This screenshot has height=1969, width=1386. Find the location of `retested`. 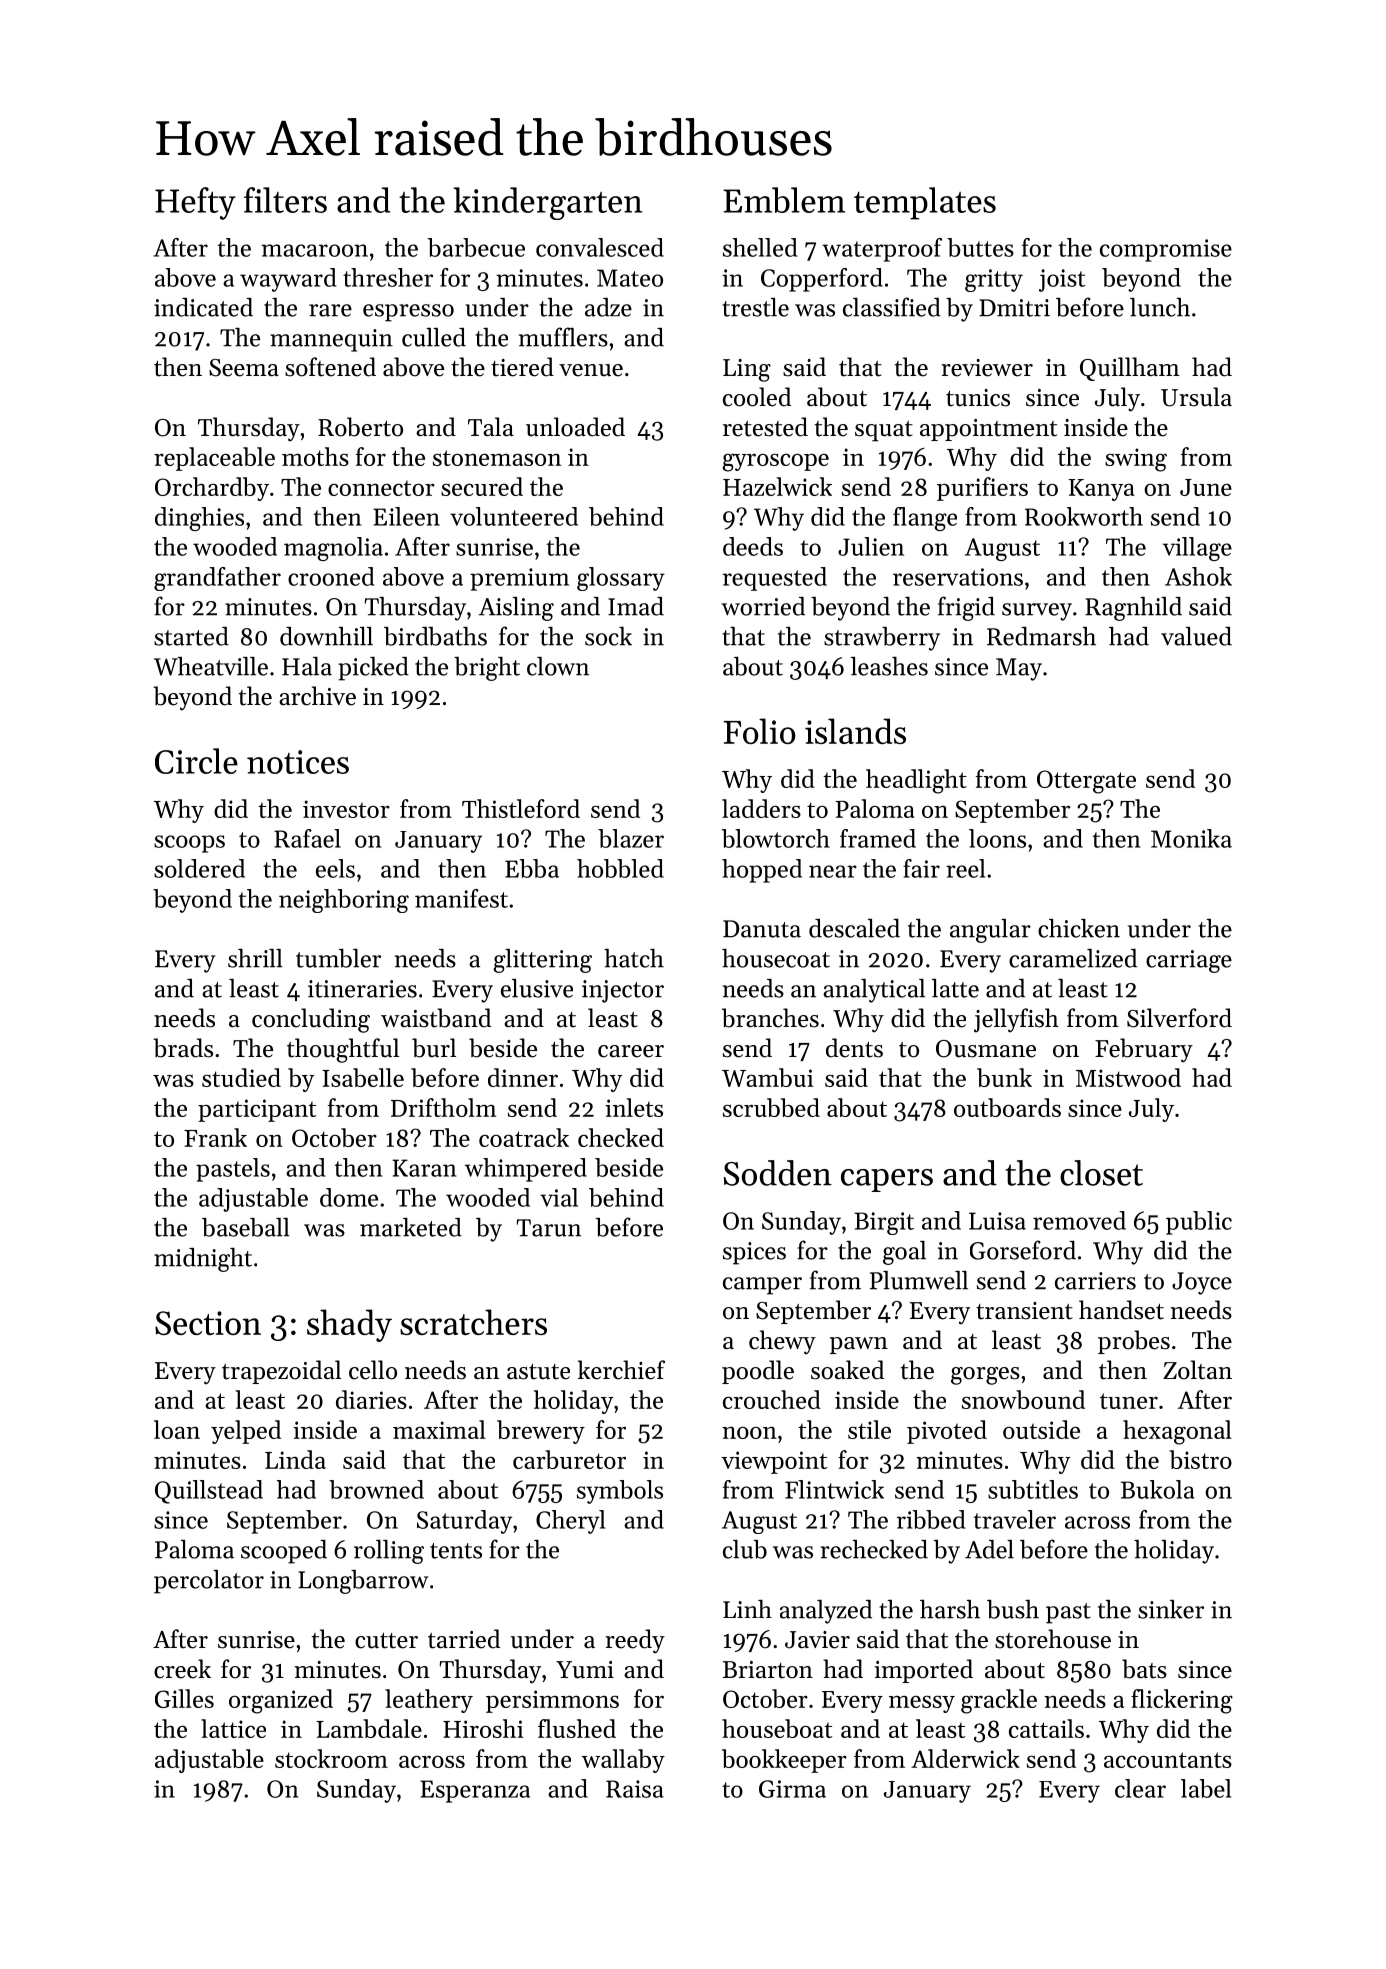

retested is located at coordinates (765, 427).
